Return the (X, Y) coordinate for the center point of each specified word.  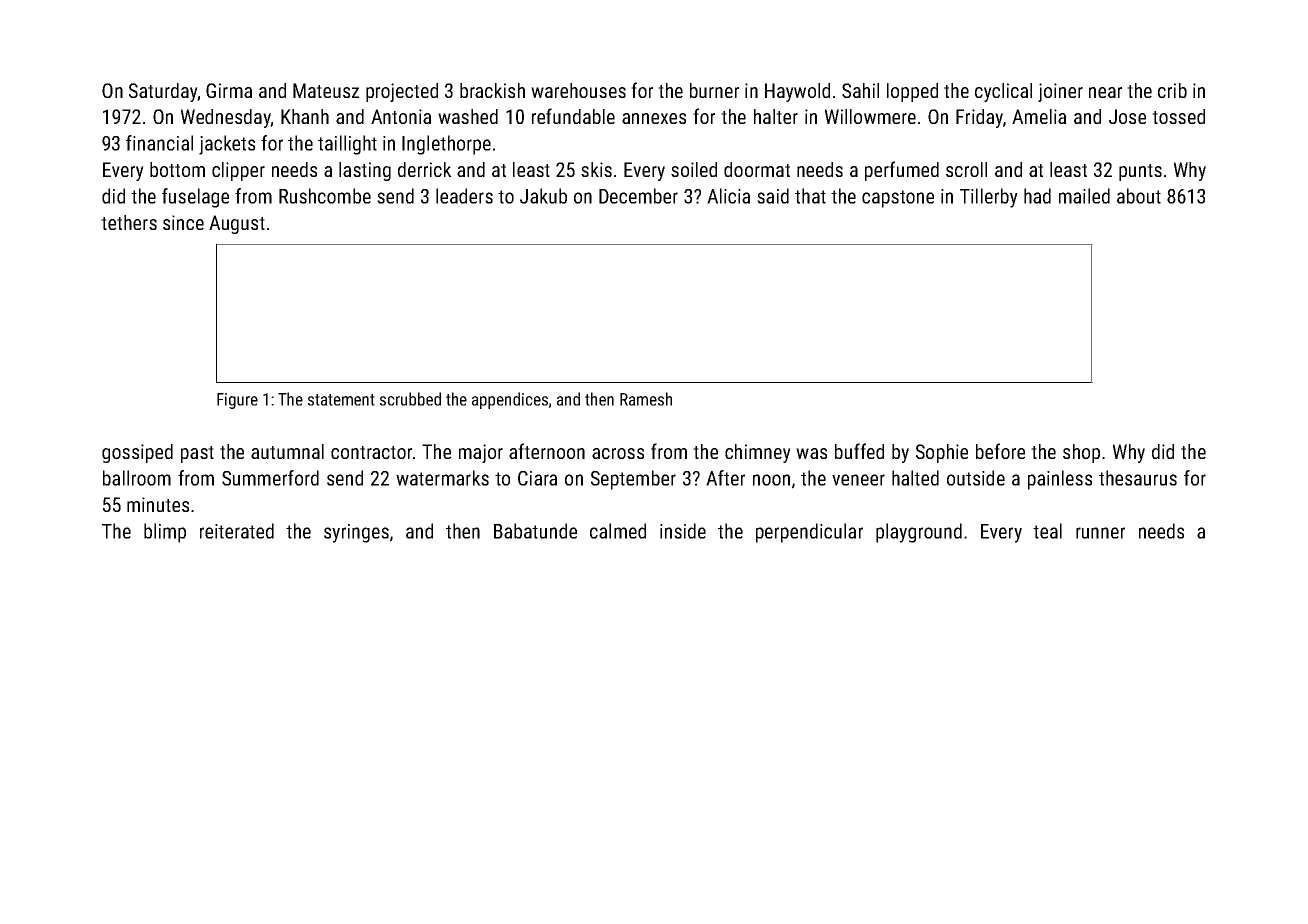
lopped (912, 92)
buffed (859, 451)
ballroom (137, 478)
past (197, 454)
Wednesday (226, 118)
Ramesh (646, 399)
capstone (898, 199)
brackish (492, 90)
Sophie (942, 453)
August (237, 224)
